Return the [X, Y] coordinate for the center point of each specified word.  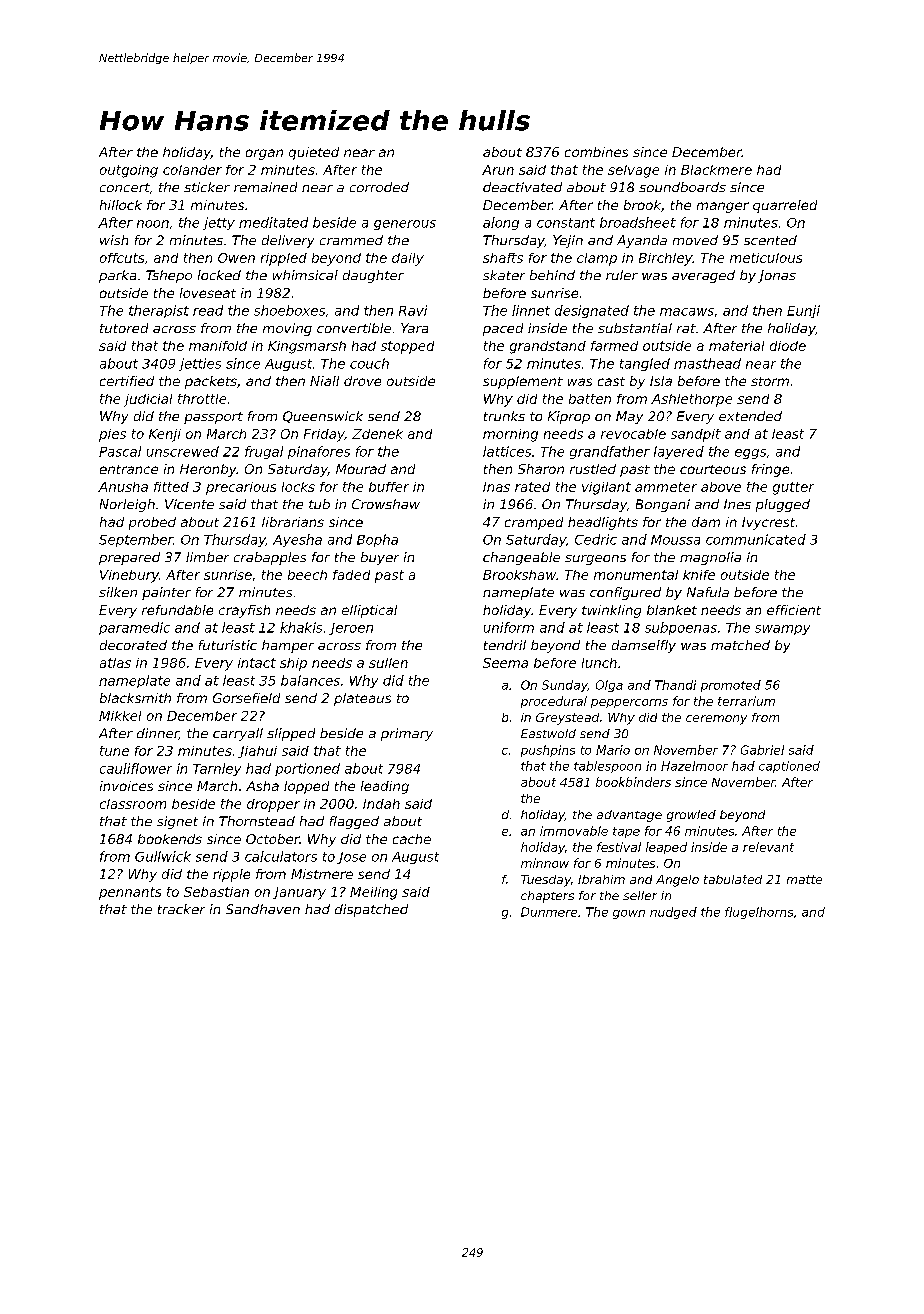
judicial [148, 400]
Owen [236, 258]
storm [770, 381]
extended [750, 416]
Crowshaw [386, 504]
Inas [496, 487]
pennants [130, 893]
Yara [414, 328]
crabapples [270, 558]
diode [788, 346]
